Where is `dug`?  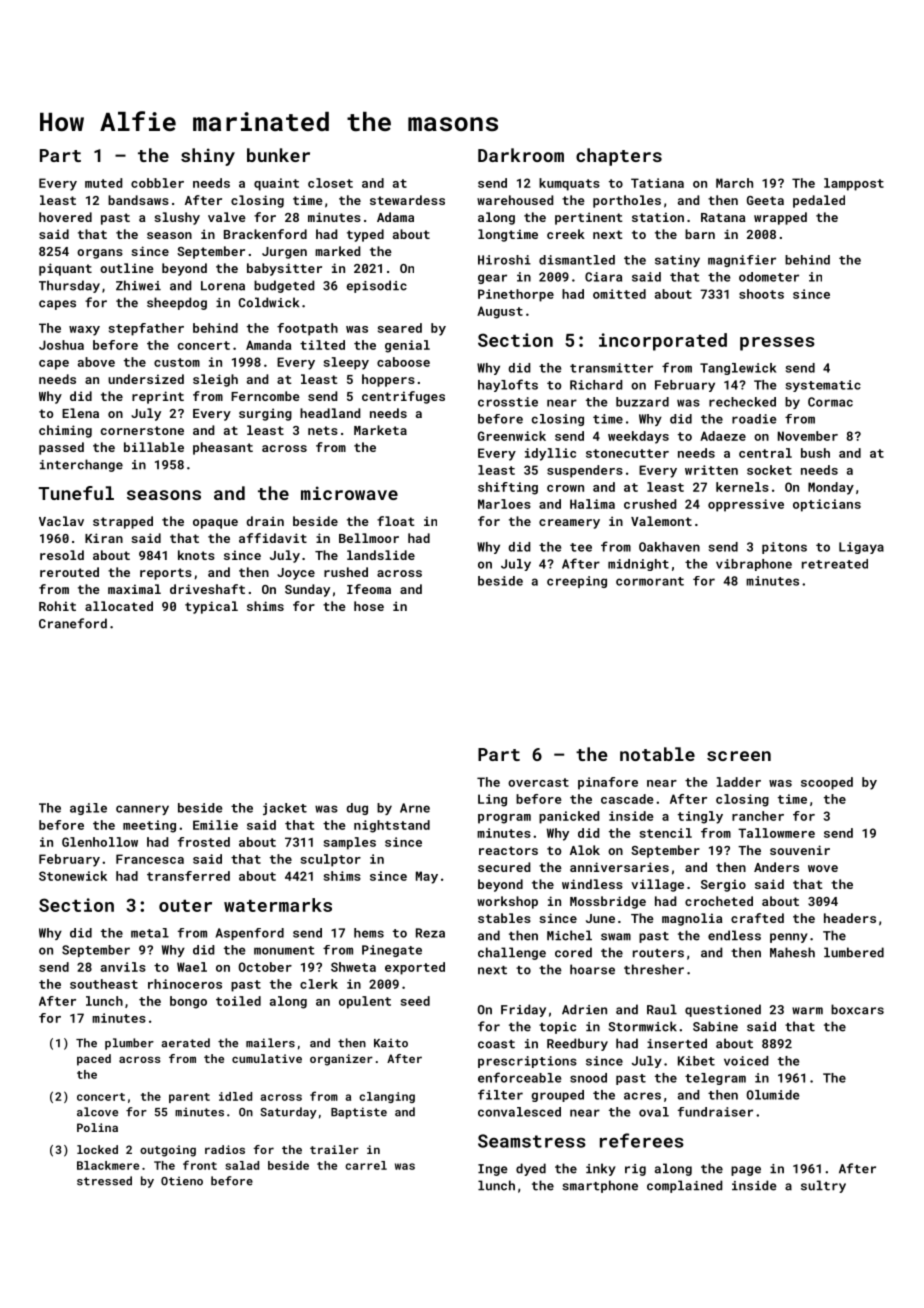 dug is located at coordinates (357, 809).
